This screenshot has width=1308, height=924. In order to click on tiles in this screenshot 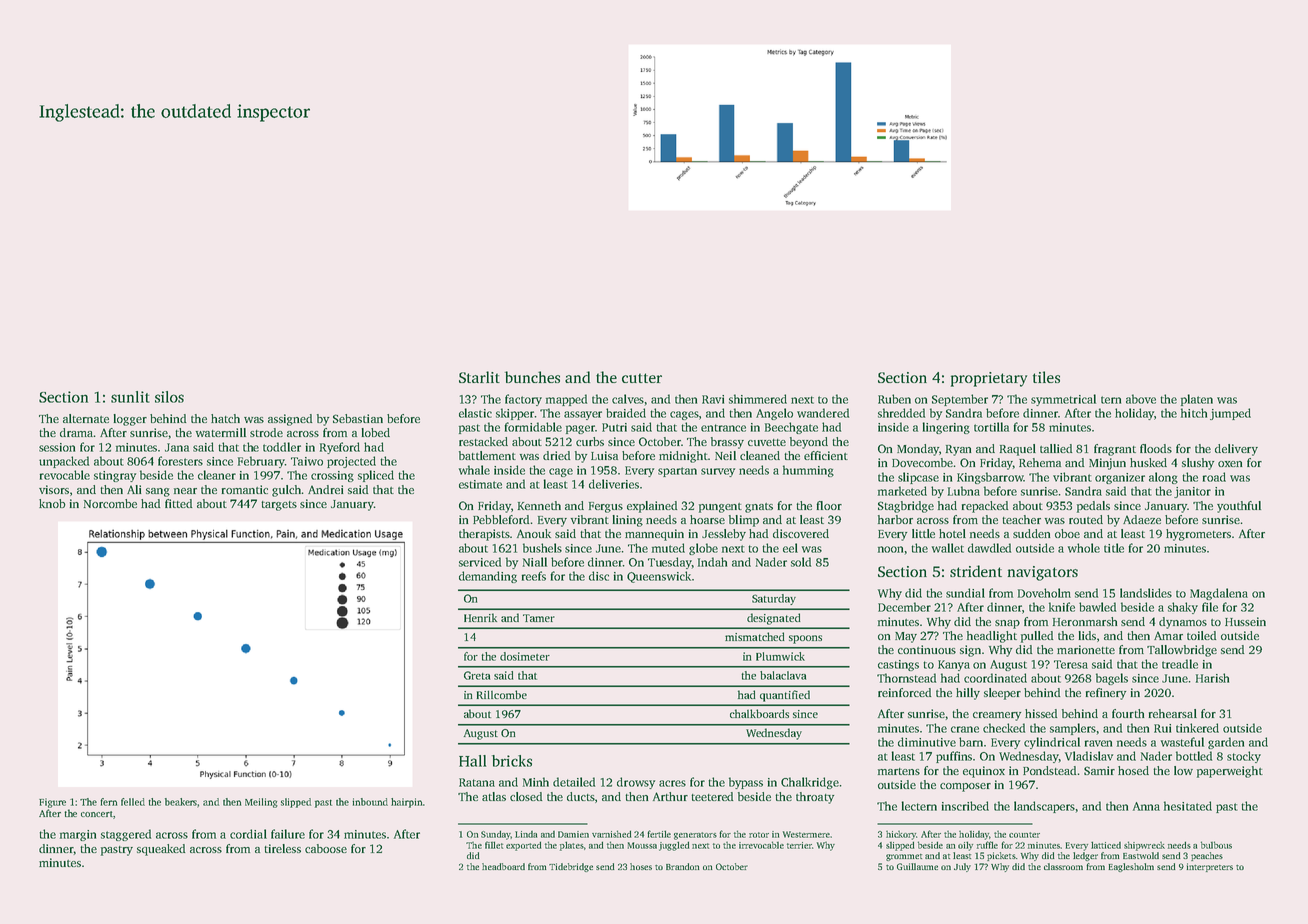, I will do `click(1046, 377)`.
